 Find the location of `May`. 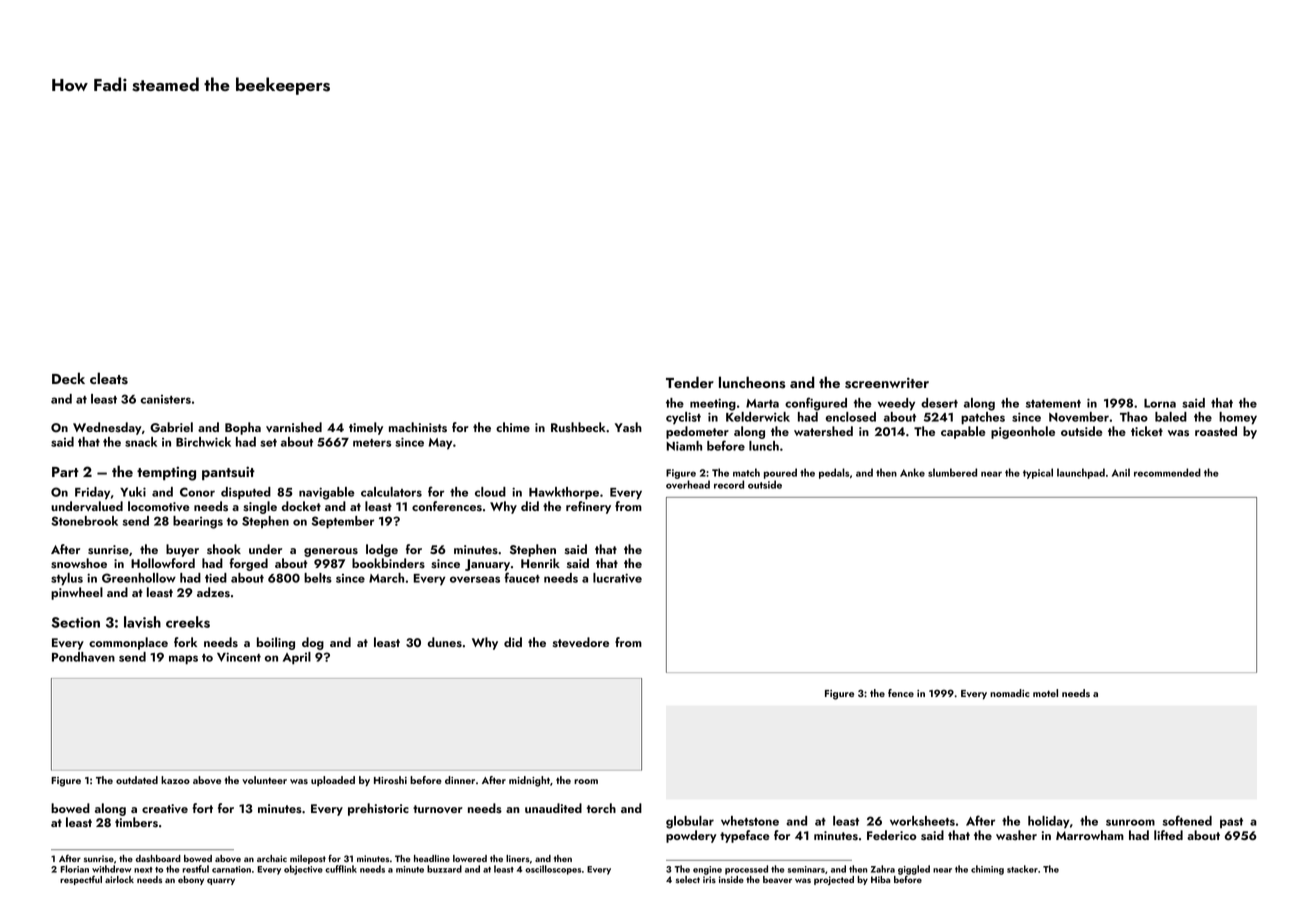

May is located at coordinates (440, 444).
